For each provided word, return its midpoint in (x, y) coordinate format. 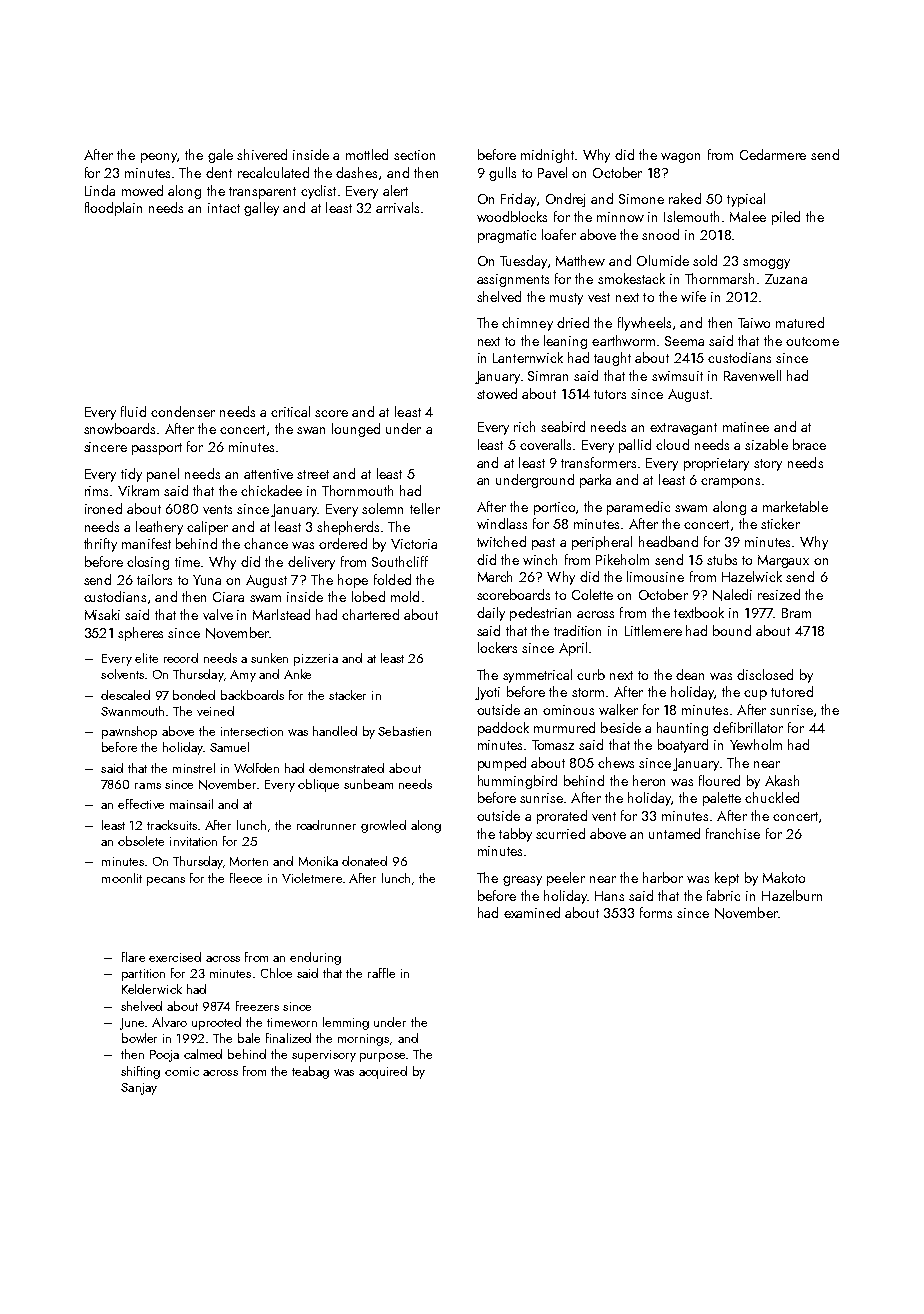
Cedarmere (773, 154)
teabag (310, 1072)
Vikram (138, 490)
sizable (766, 444)
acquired (383, 1072)
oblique (318, 785)
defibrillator (748, 727)
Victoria (414, 544)
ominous (568, 710)
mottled (367, 154)
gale (220, 156)
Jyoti (487, 693)
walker (618, 709)
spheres (140, 634)
